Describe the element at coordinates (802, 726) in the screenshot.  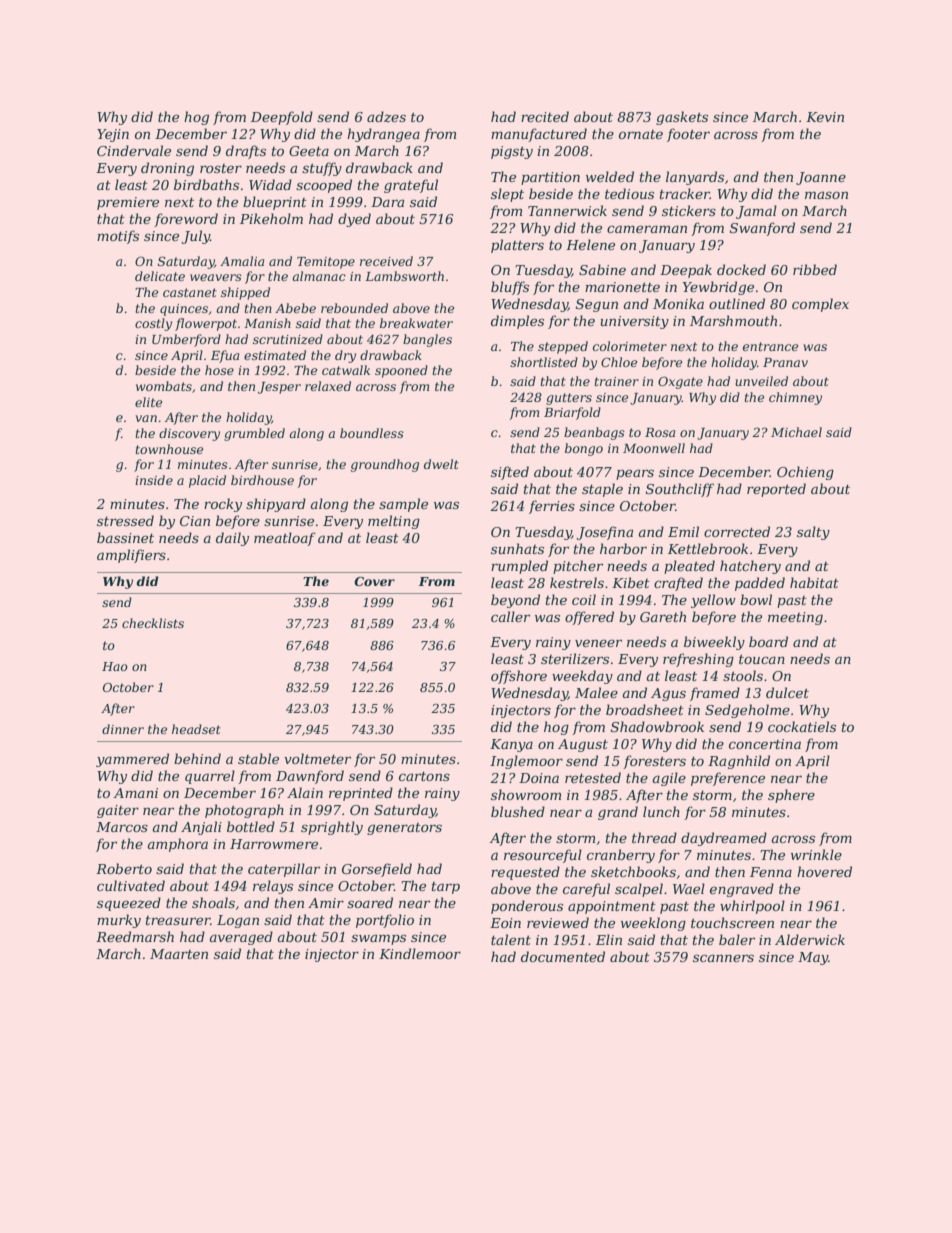
I see `cockatiels` at that location.
